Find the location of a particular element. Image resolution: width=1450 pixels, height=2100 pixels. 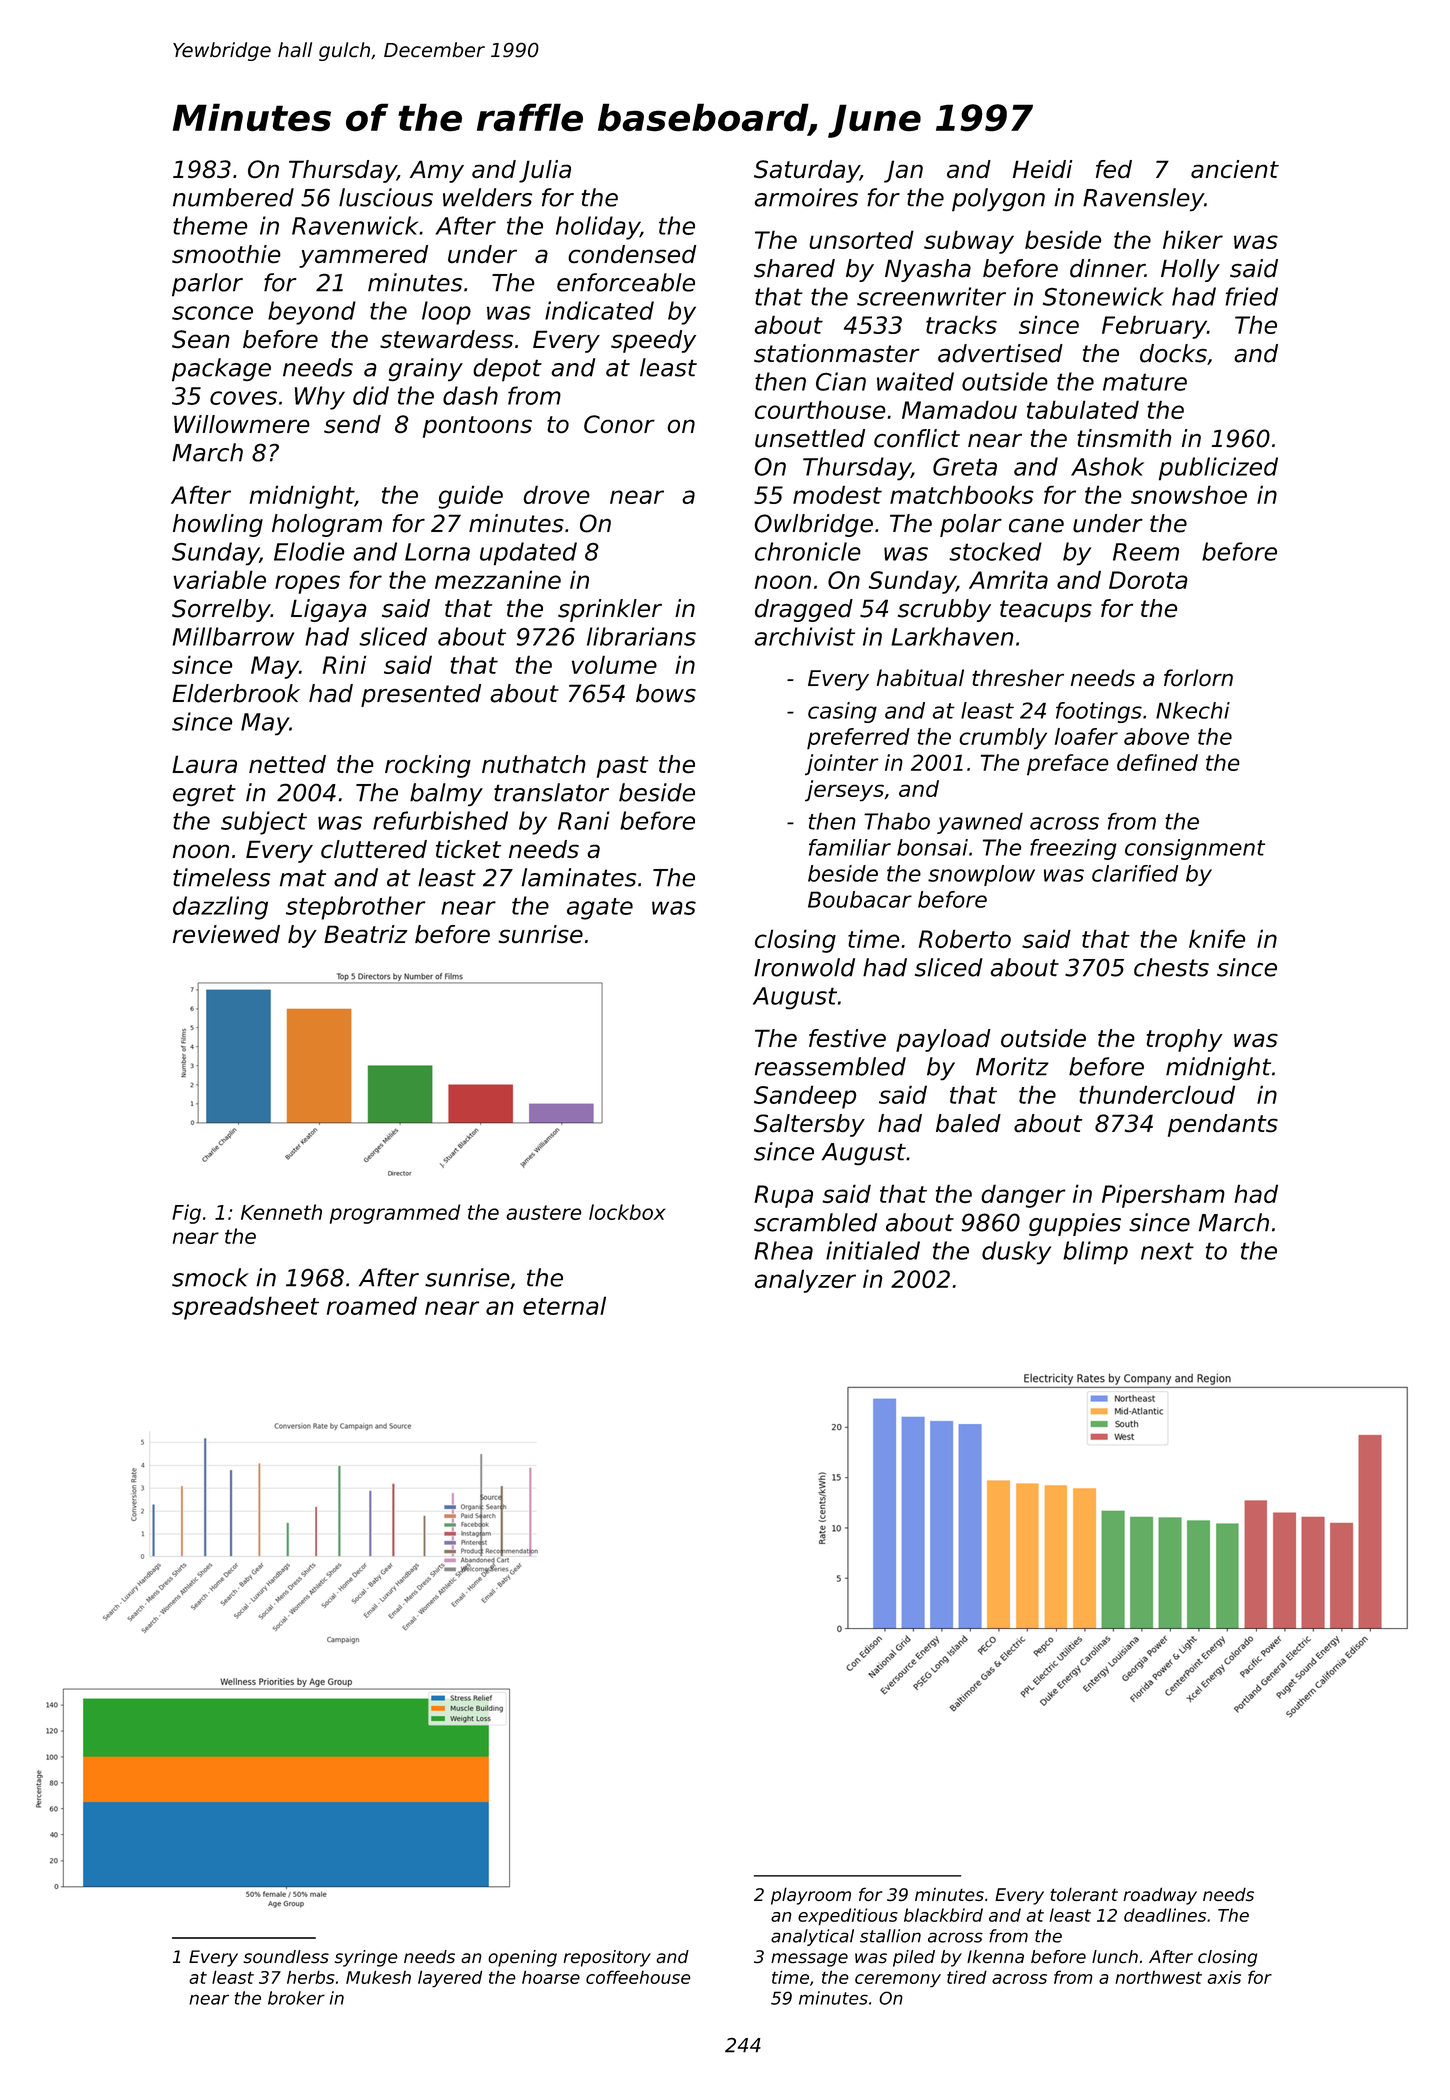

Amy is located at coordinates (437, 171).
